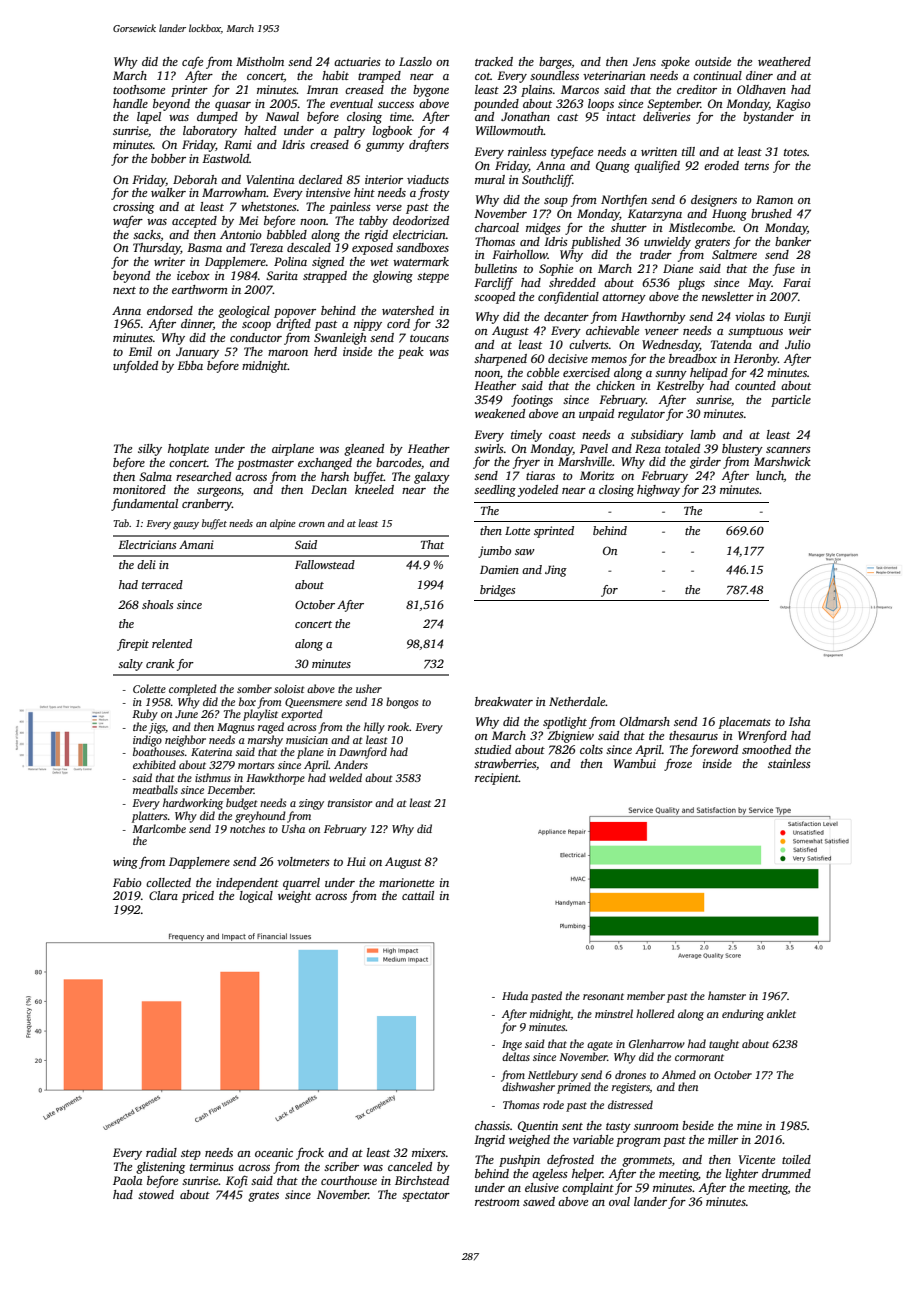 Image resolution: width=924 pixels, height=1308 pixels. What do you see at coordinates (724, 1045) in the document?
I see `taught` at bounding box center [724, 1045].
